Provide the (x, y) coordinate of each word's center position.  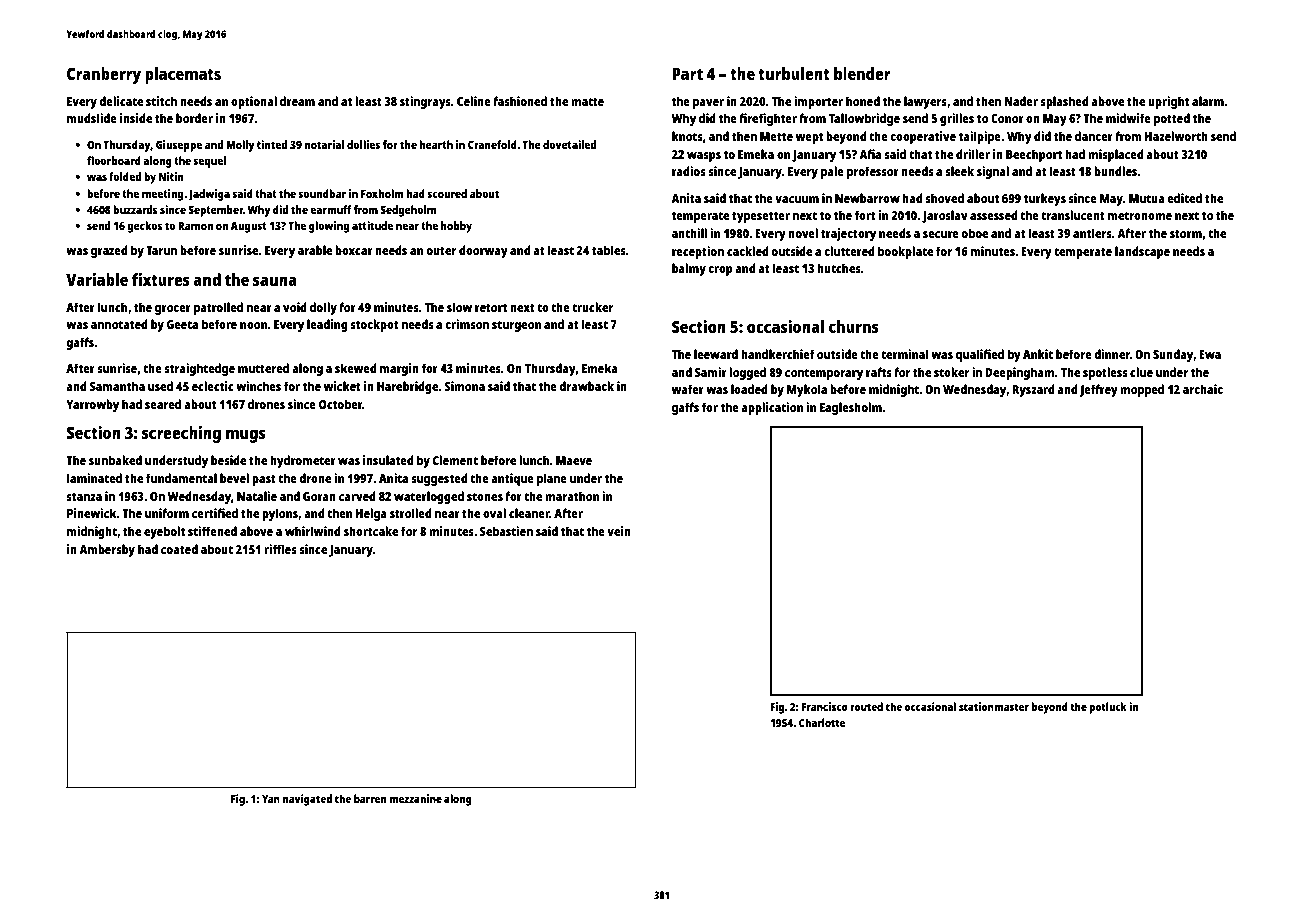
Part (687, 74)
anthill (689, 233)
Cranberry (104, 75)
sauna (275, 281)
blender (862, 73)
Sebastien (506, 531)
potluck (1108, 708)
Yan (271, 799)
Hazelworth (1176, 136)
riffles (280, 549)
